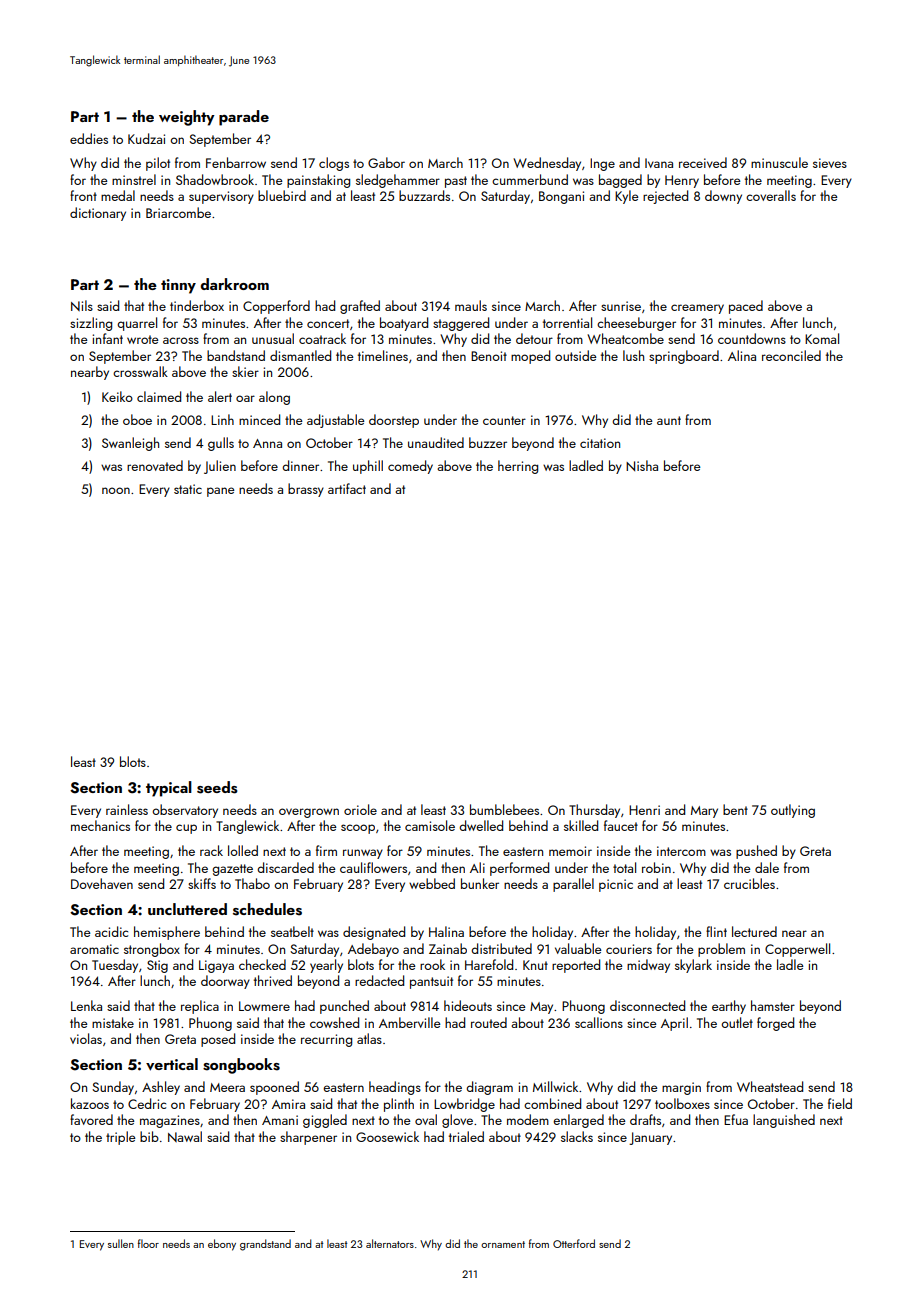 The height and width of the screenshot is (1308, 924). What do you see at coordinates (501, 948) in the screenshot?
I see `distributed` at bounding box center [501, 948].
